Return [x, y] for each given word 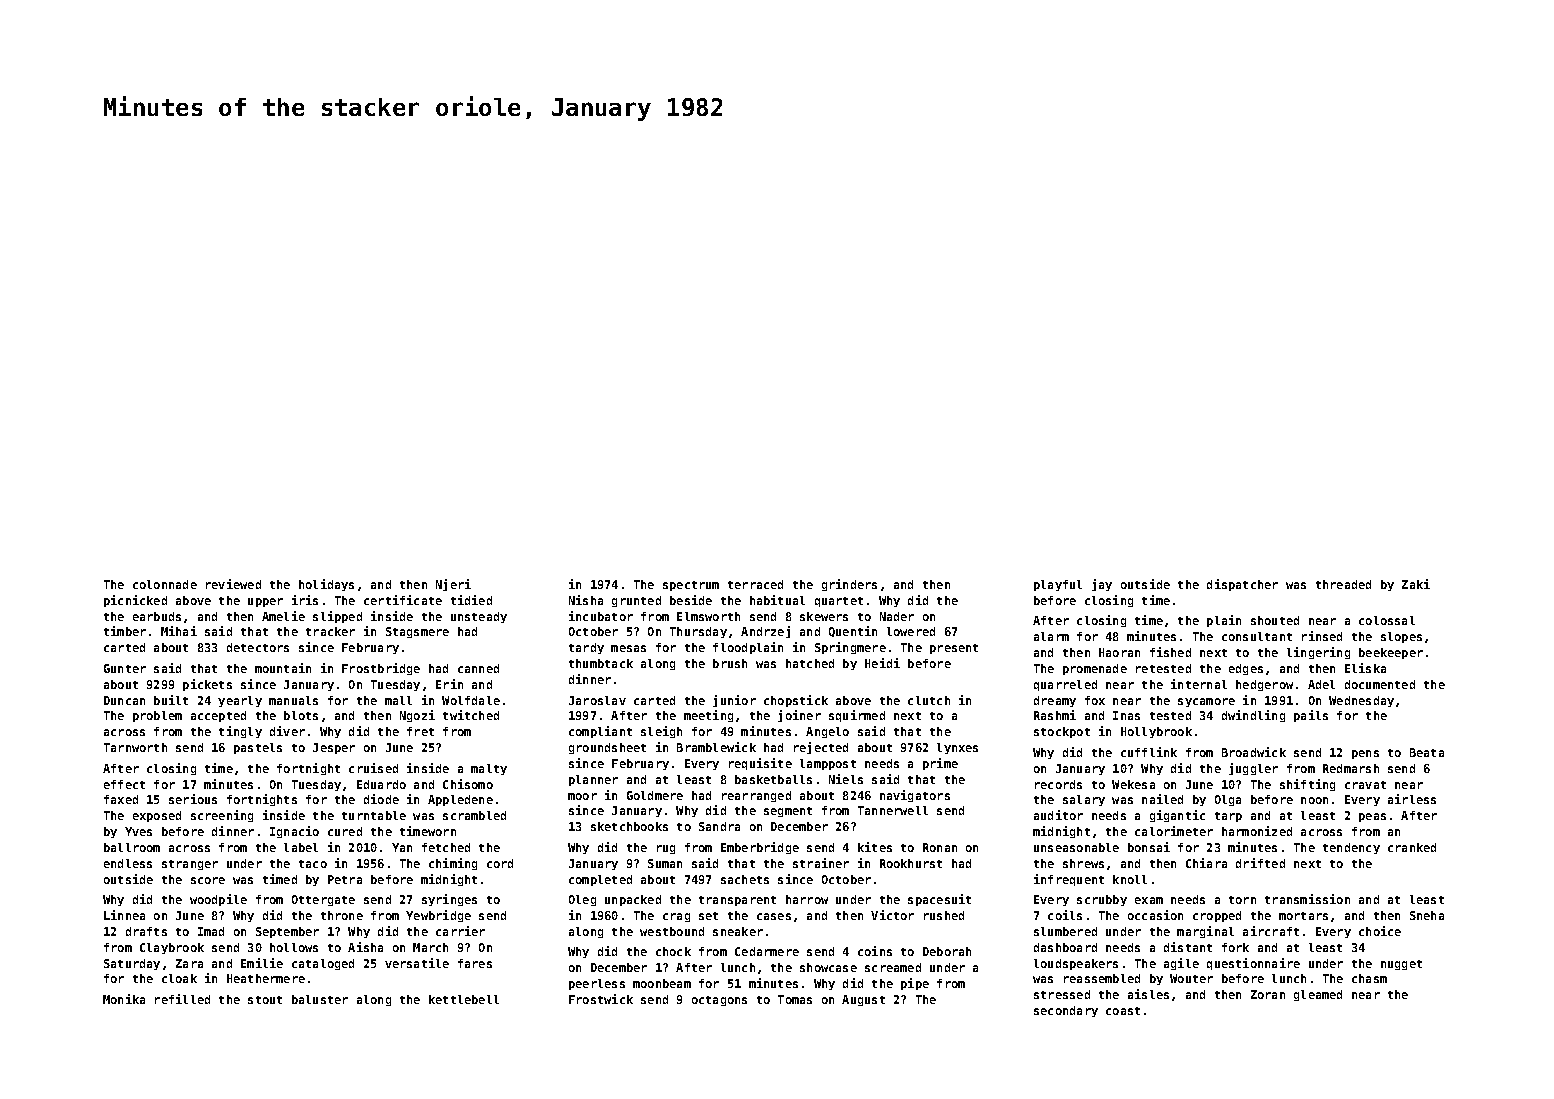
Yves [138, 831]
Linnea [124, 915]
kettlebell [464, 999]
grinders [849, 585]
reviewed [233, 584]
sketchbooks [629, 826]
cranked [1412, 847]
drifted [1260, 863]
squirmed [857, 716]
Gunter [125, 668]
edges [1246, 669]
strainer [821, 863]
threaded [1343, 584]
